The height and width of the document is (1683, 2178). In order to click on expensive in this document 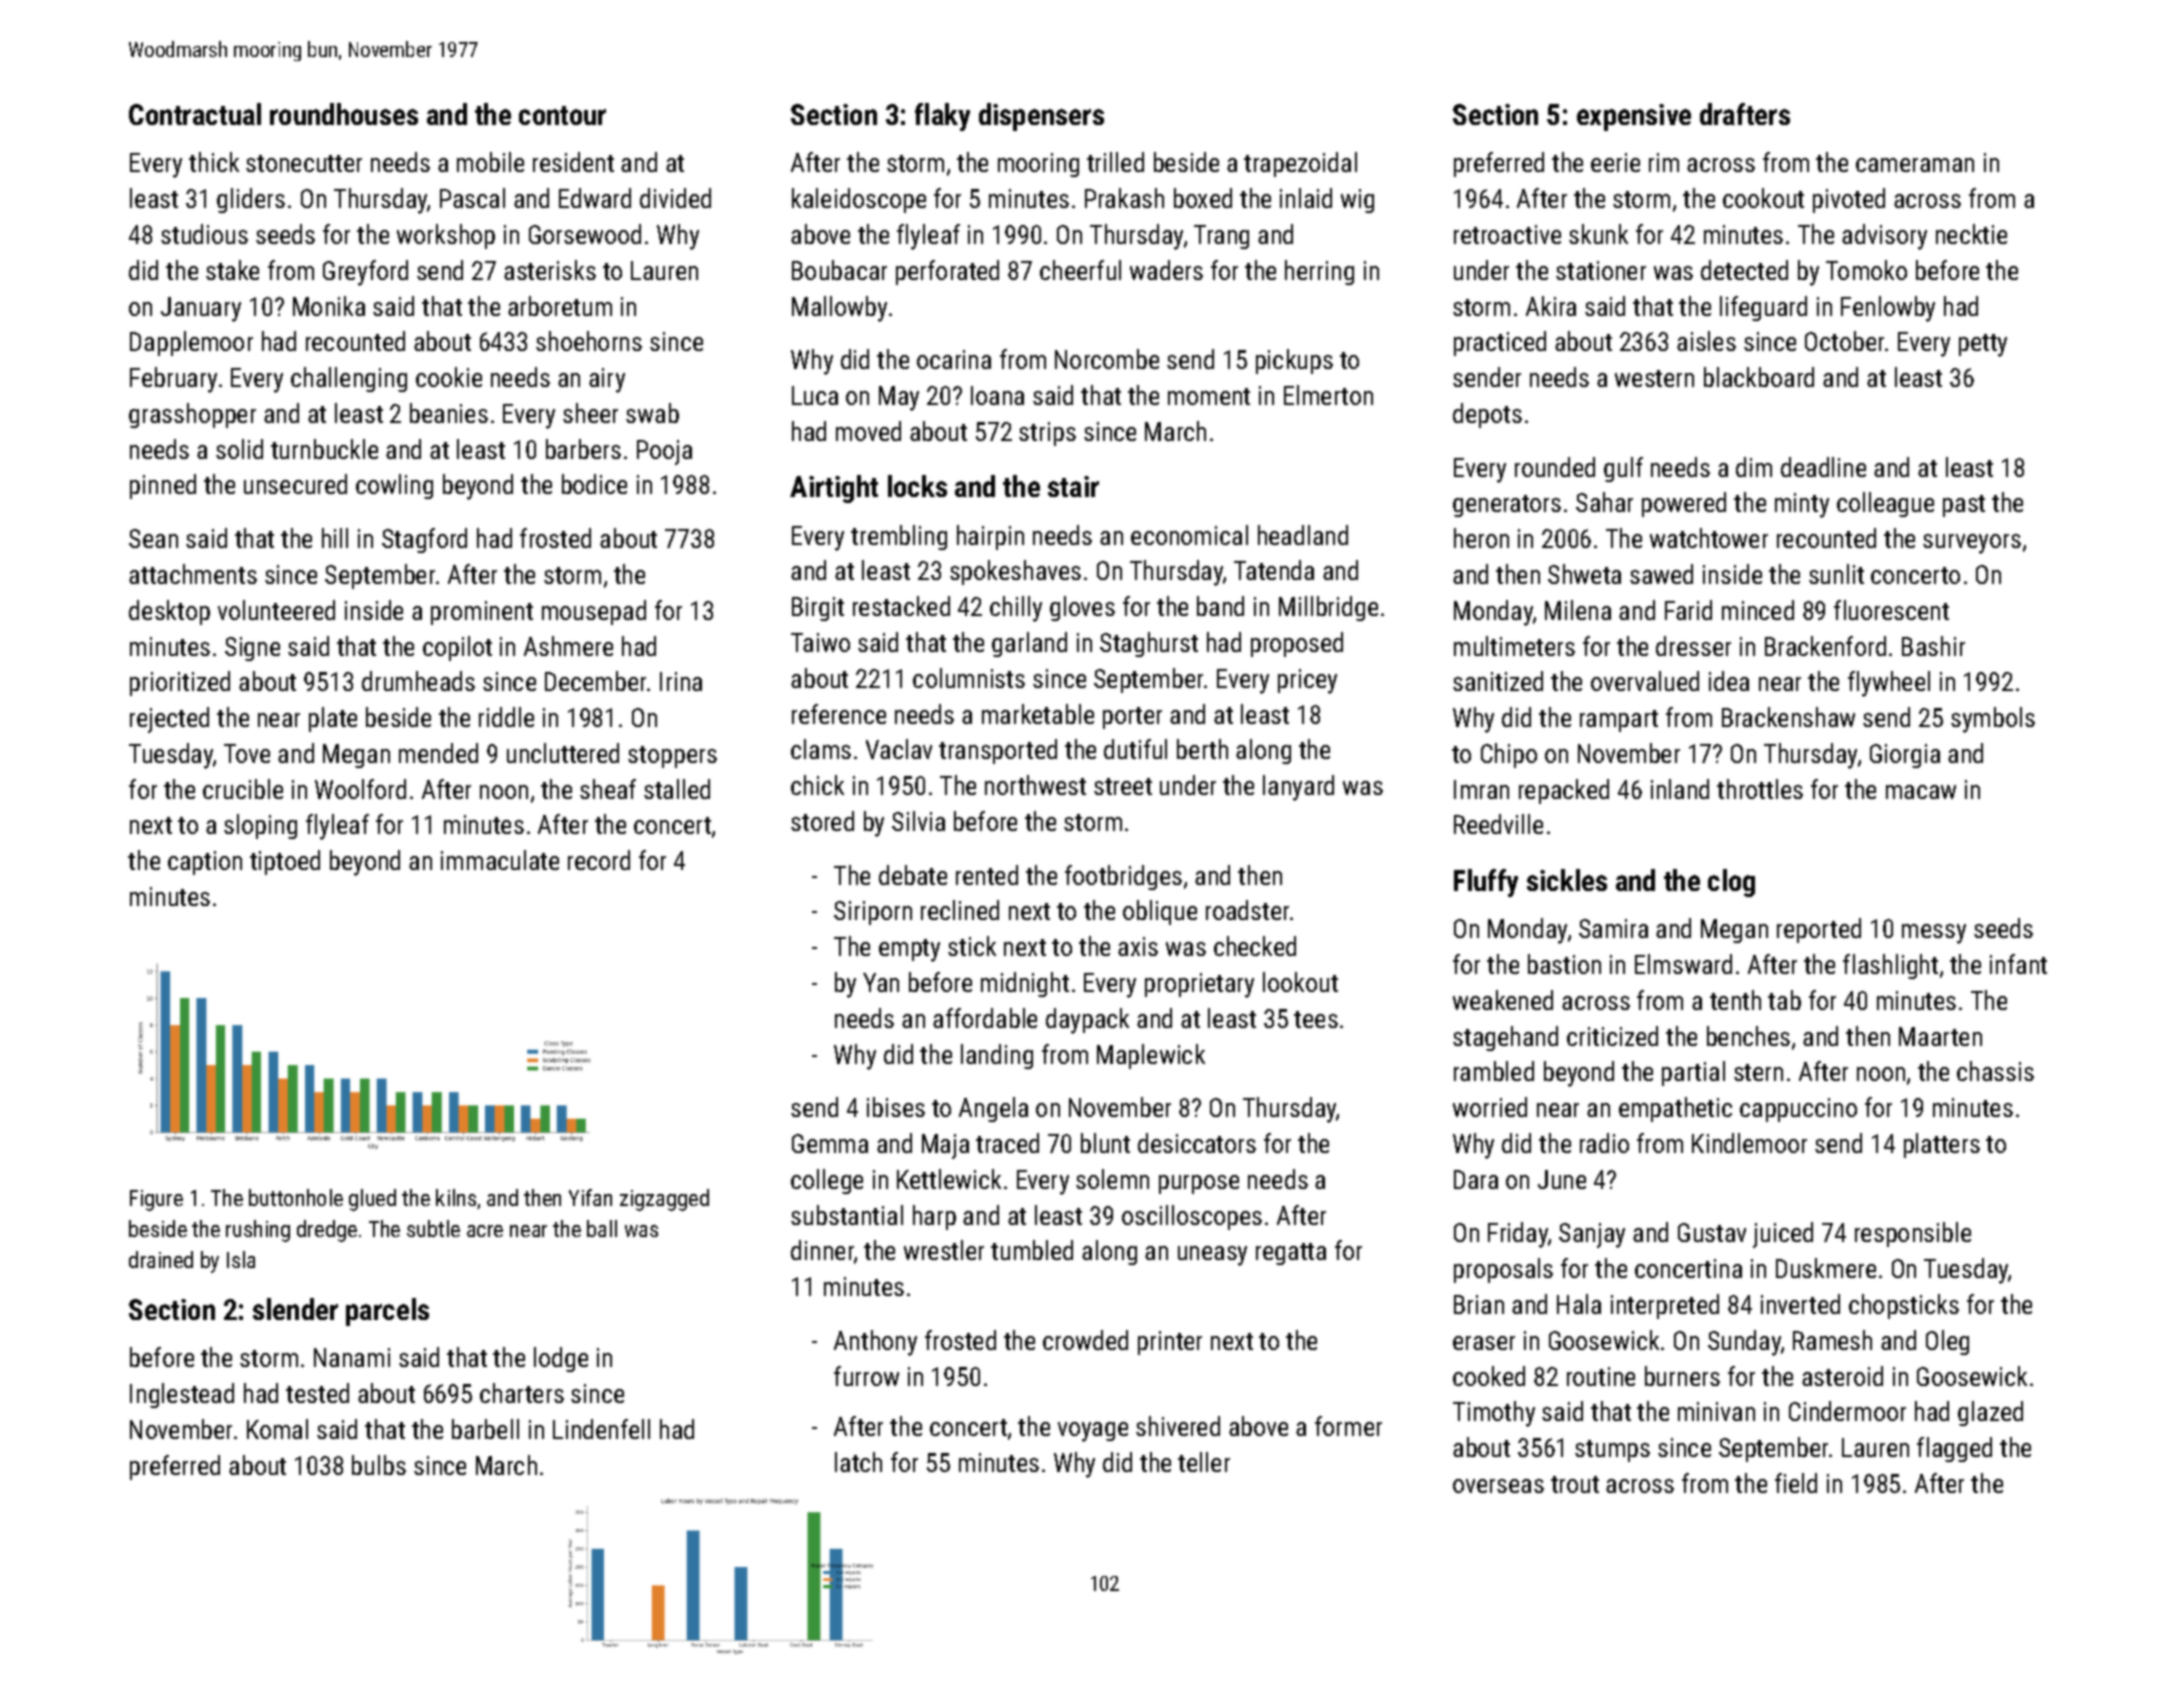, I will do `click(1634, 117)`.
